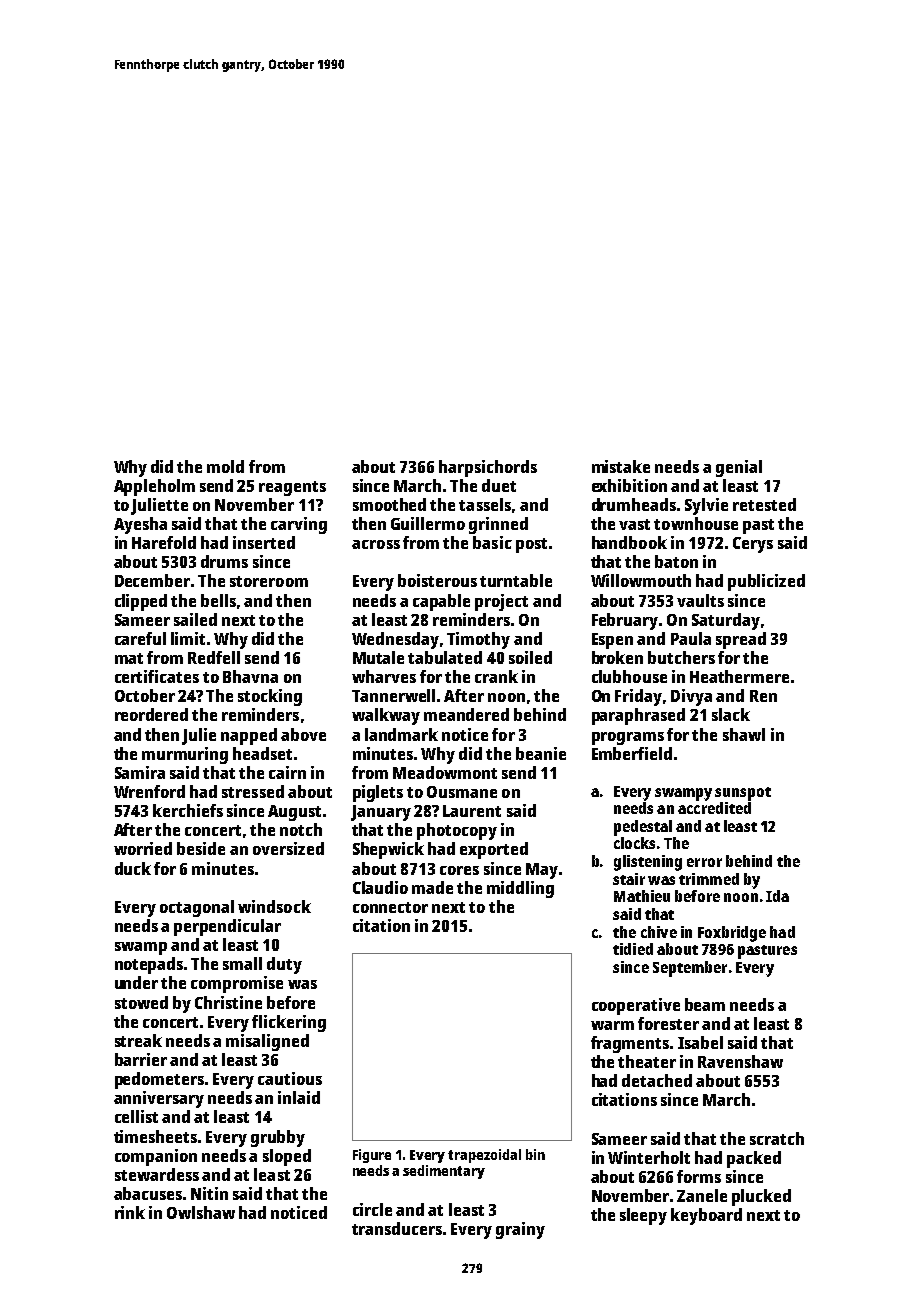 The height and width of the screenshot is (1308, 924). What do you see at coordinates (149, 791) in the screenshot?
I see `Wrenford` at bounding box center [149, 791].
